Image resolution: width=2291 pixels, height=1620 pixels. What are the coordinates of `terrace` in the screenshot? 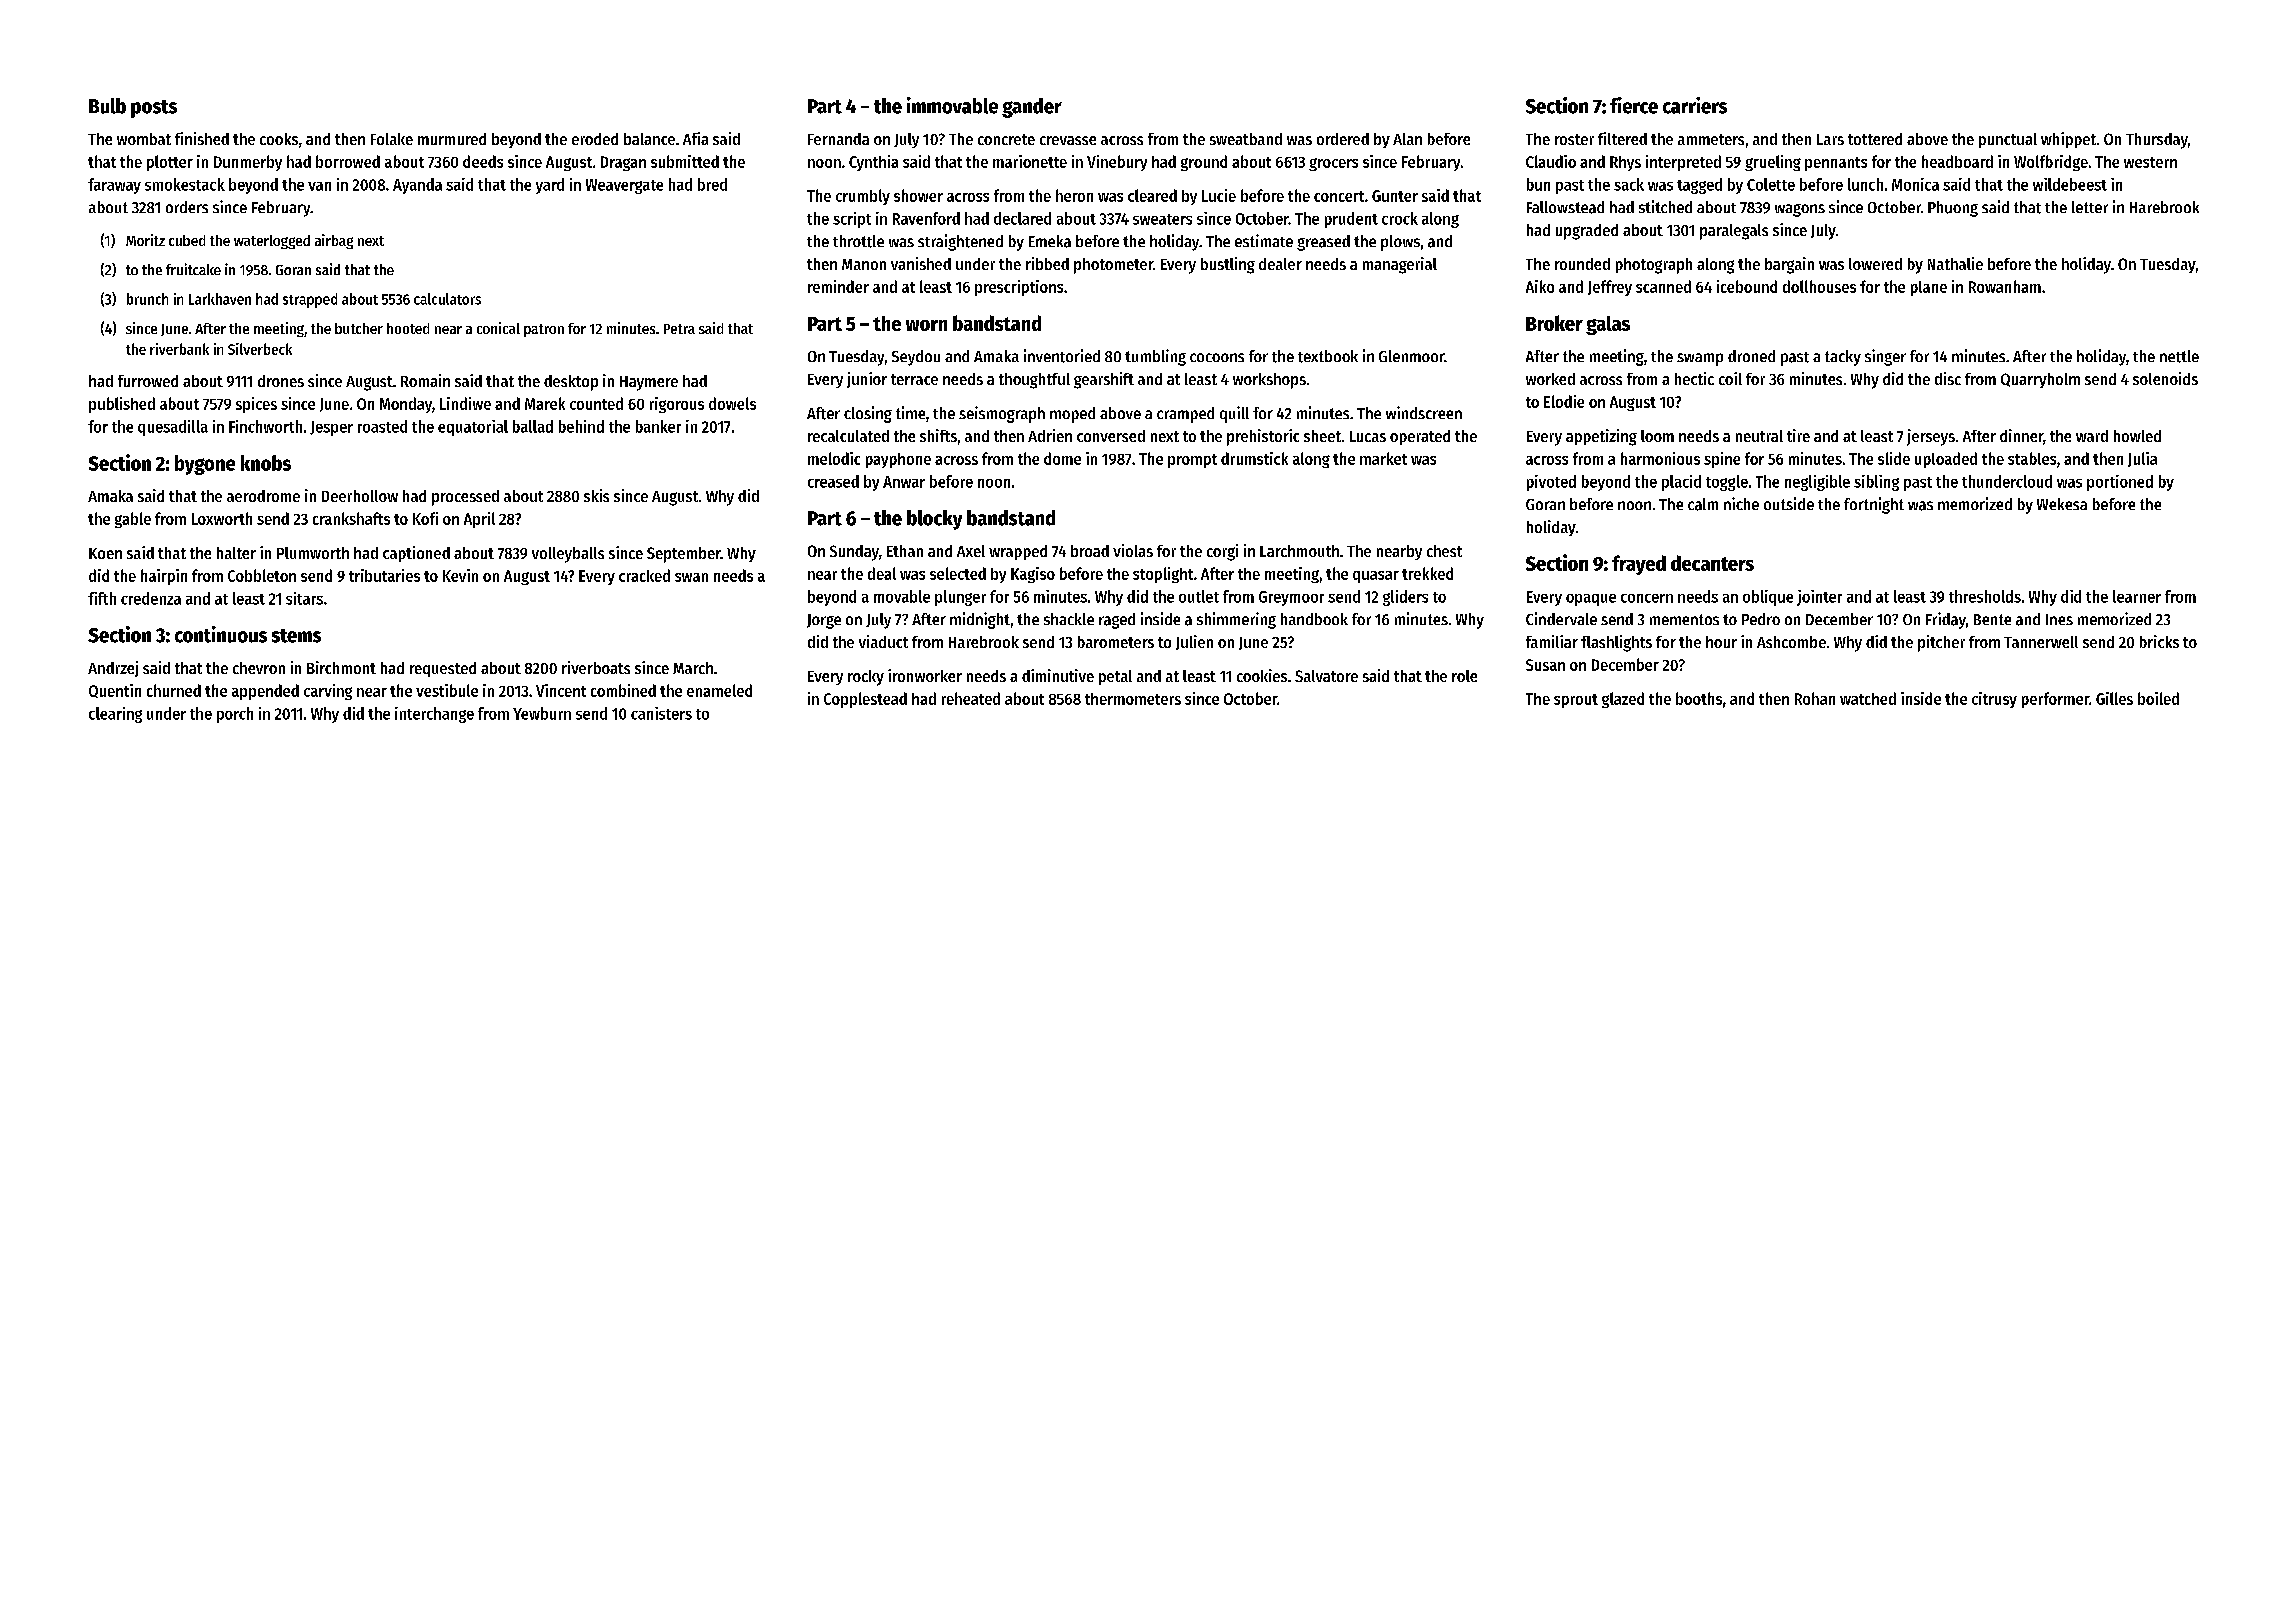 It's located at (914, 379).
